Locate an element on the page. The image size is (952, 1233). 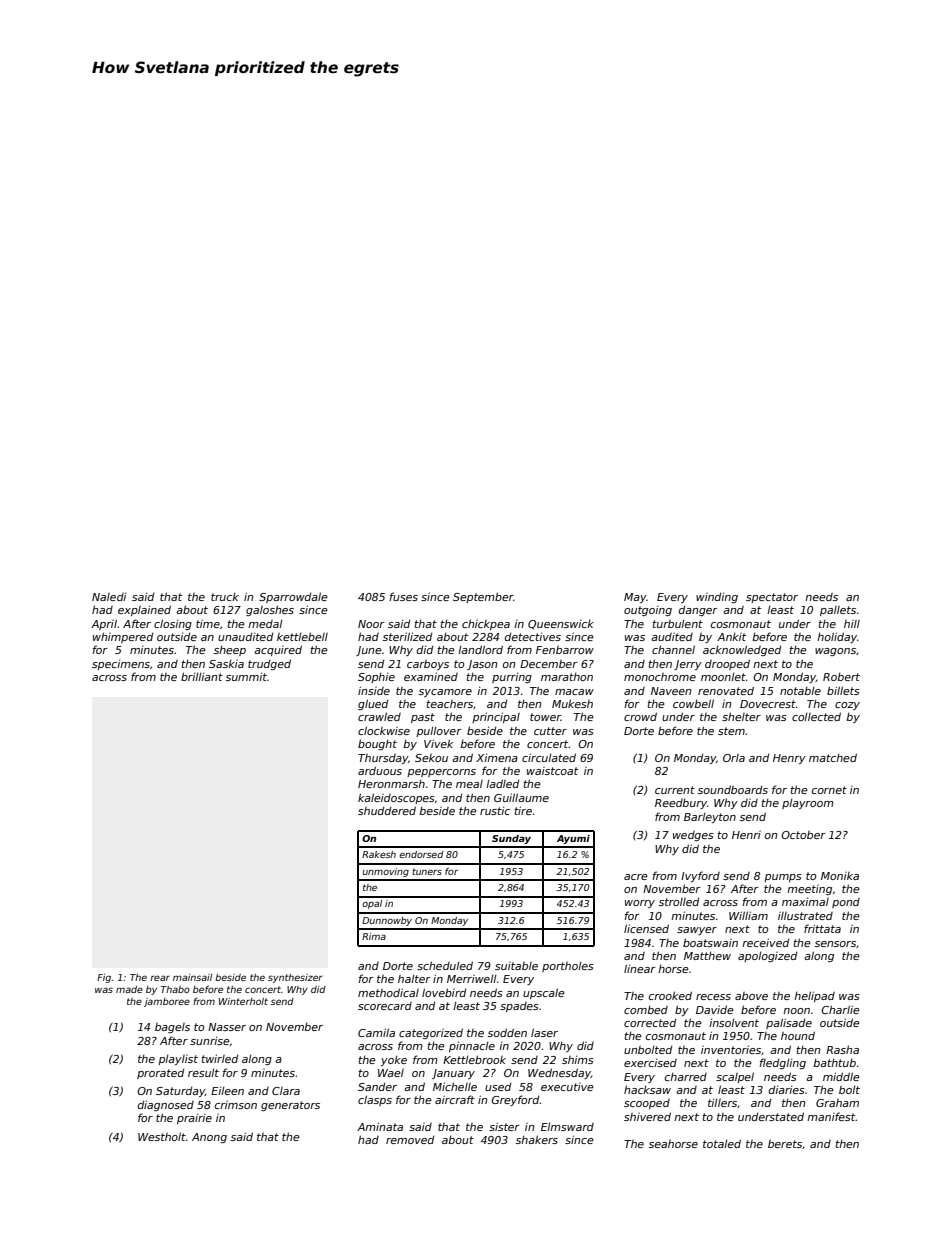
fuses is located at coordinates (403, 596).
